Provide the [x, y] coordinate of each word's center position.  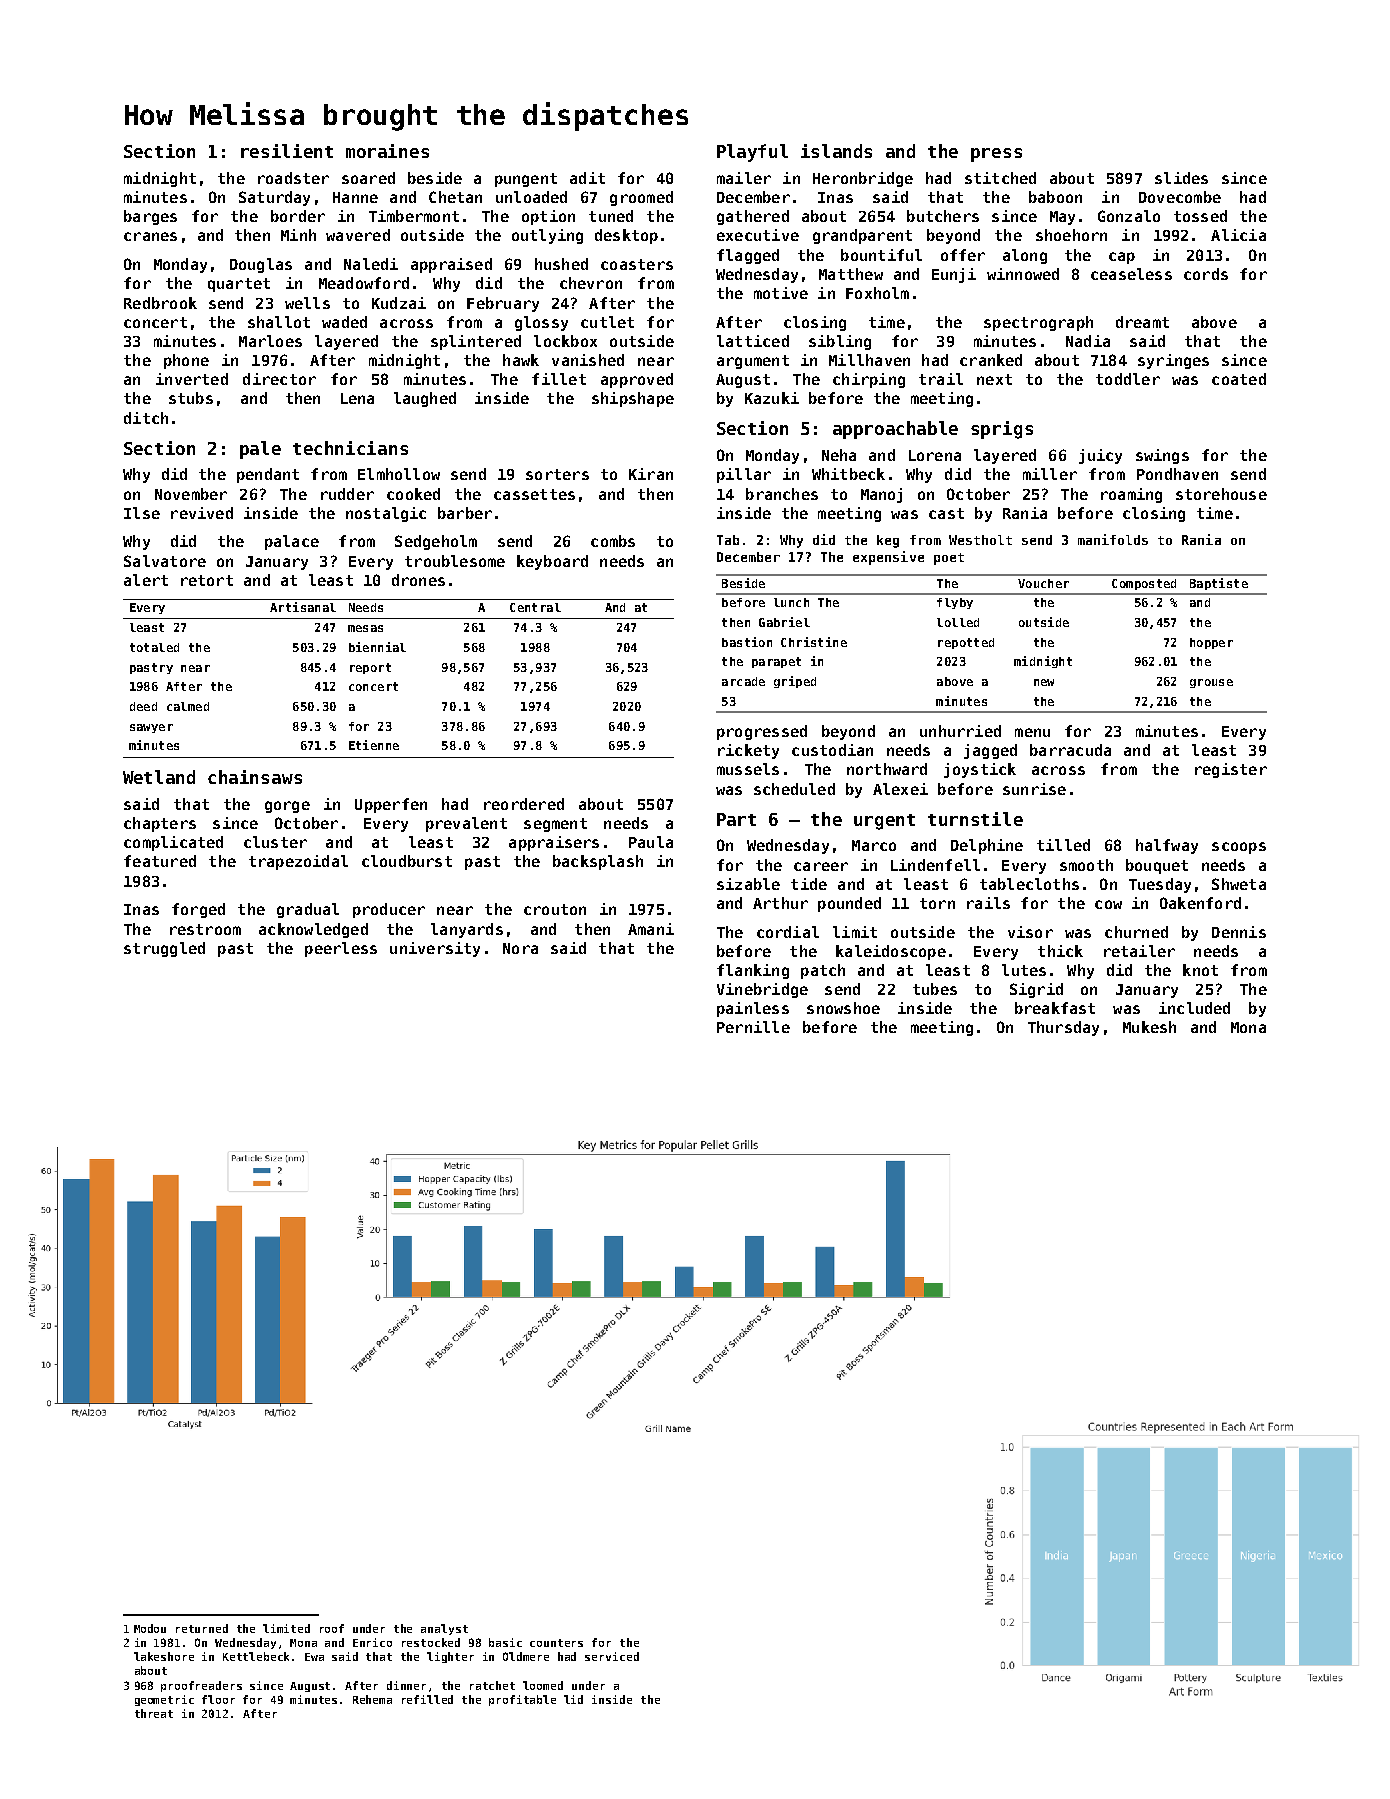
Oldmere [526, 1656]
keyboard [552, 562]
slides [1181, 178]
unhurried [960, 731]
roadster [293, 178]
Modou [150, 1628]
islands [836, 151]
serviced [612, 1656]
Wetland [159, 777]
